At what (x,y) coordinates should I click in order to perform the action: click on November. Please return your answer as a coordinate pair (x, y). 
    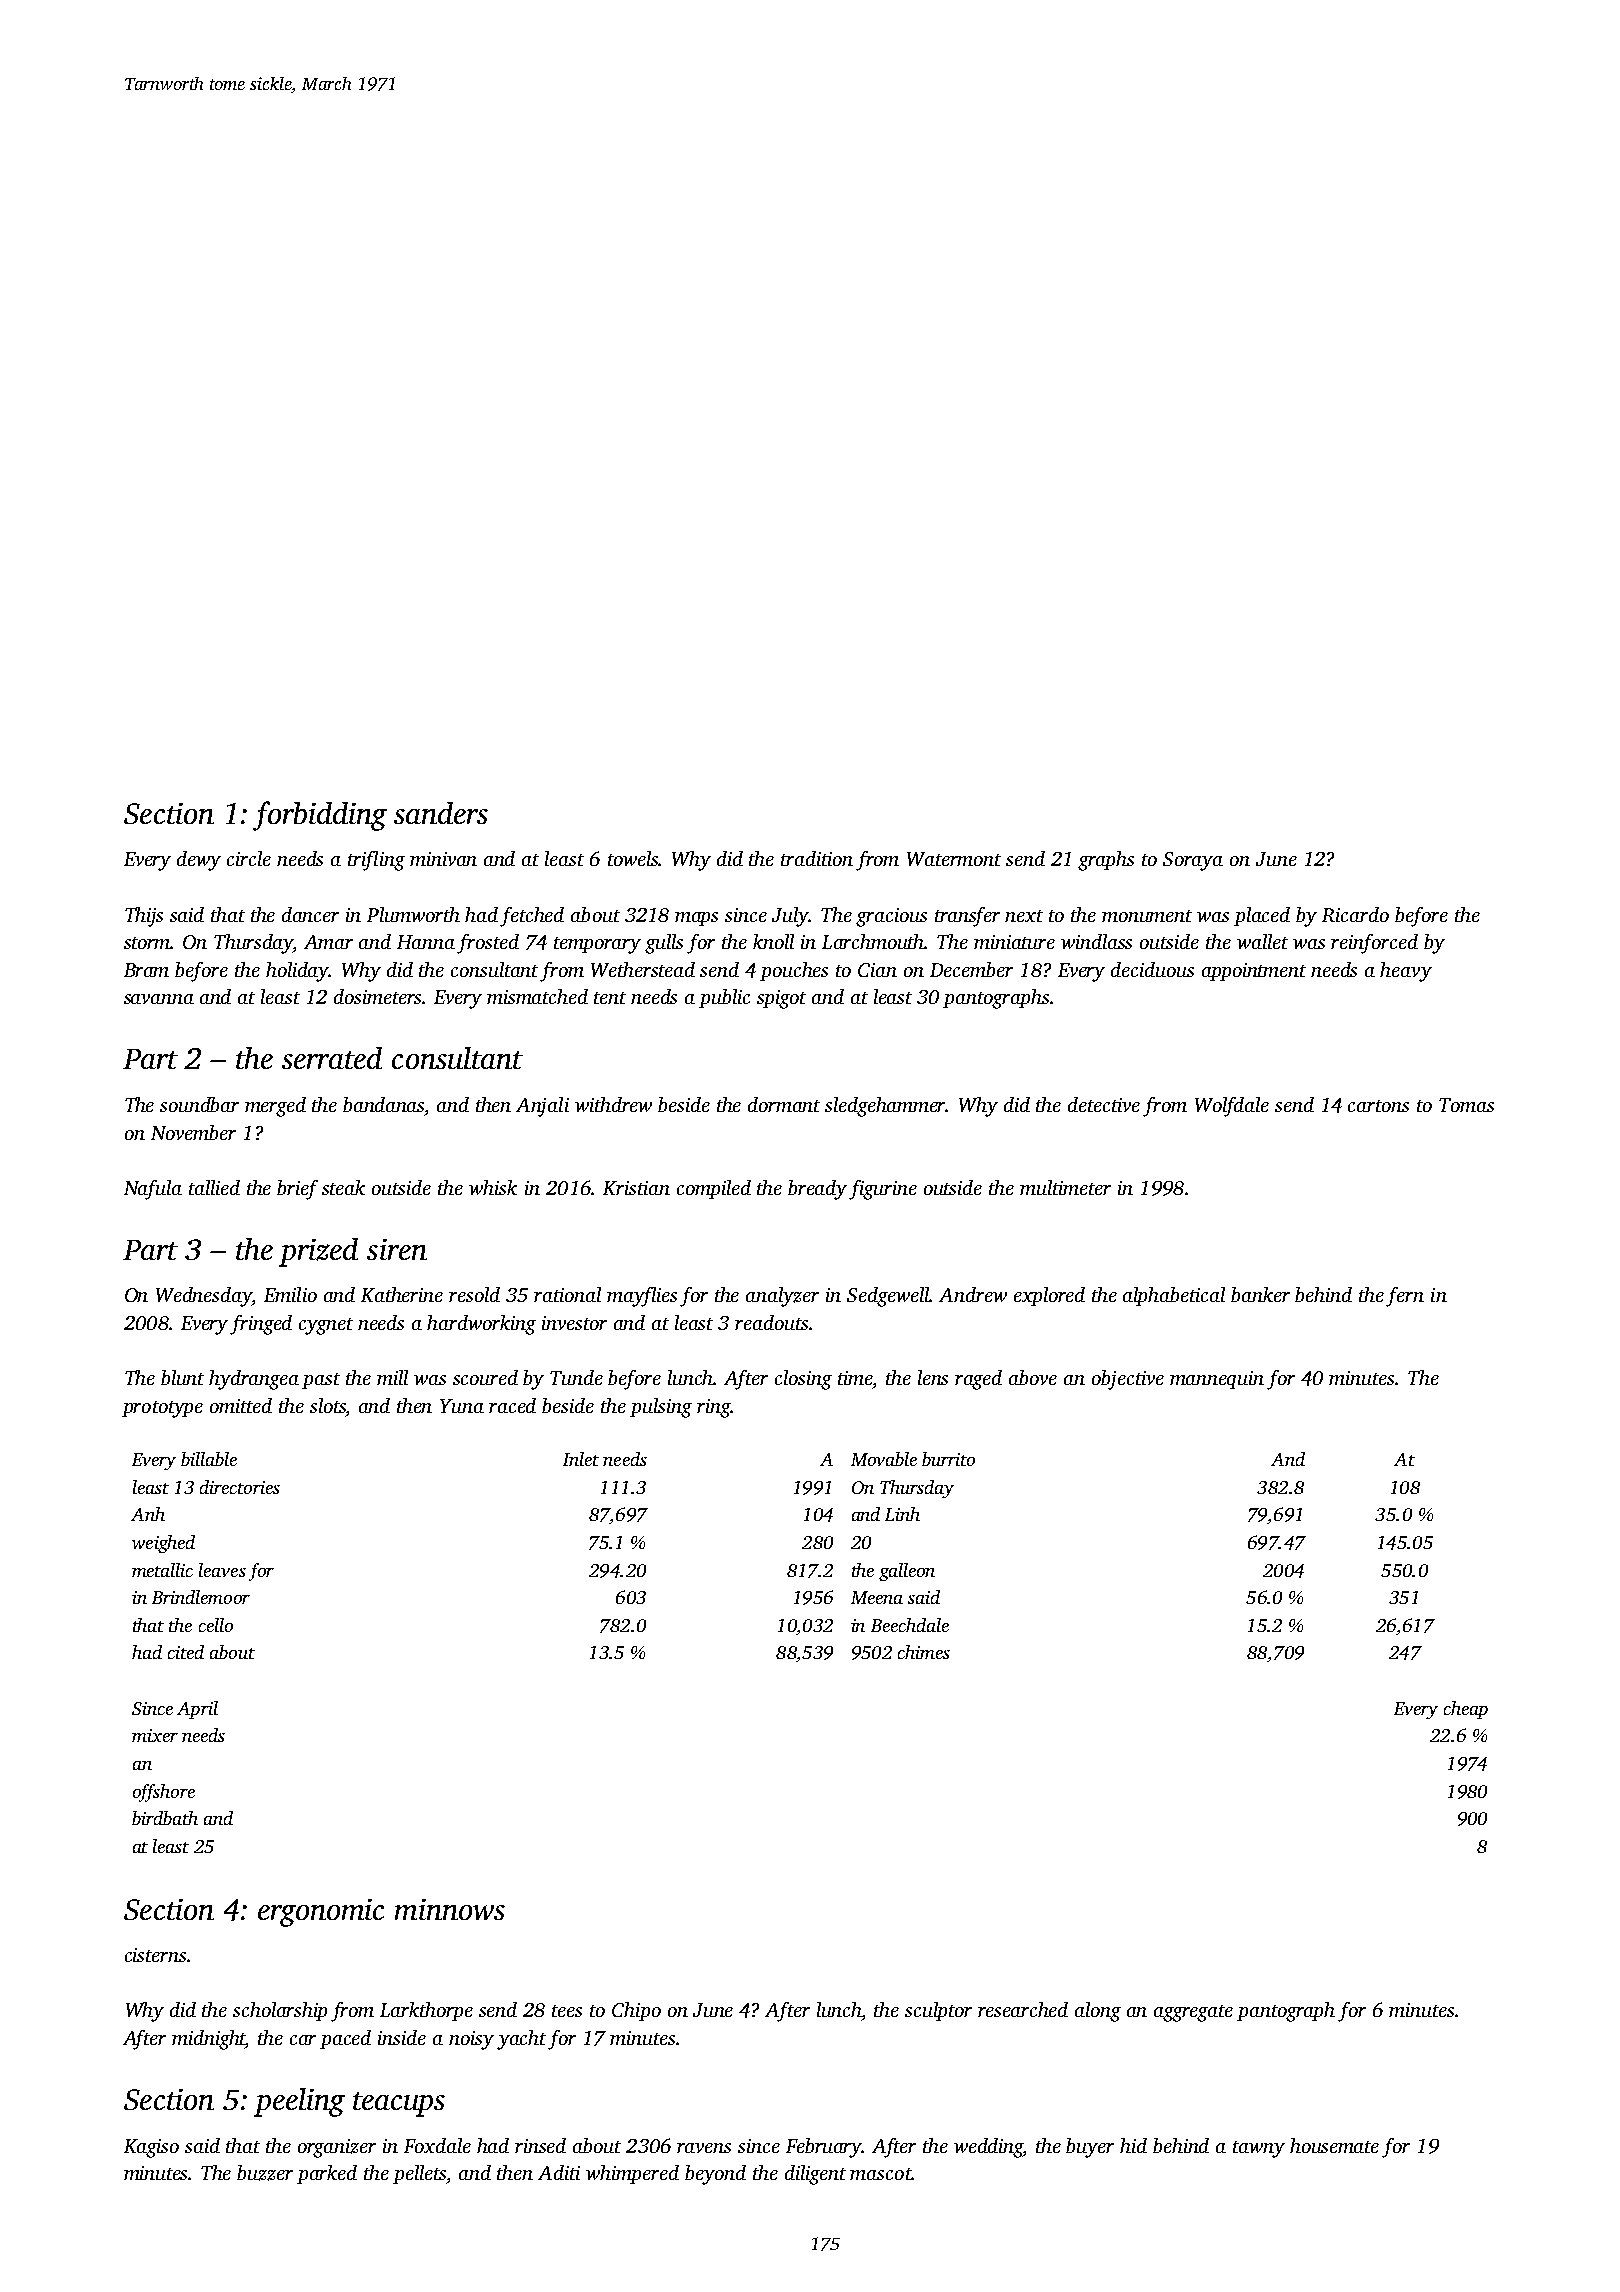
    Looking at the image, I should click on (193, 1132).
